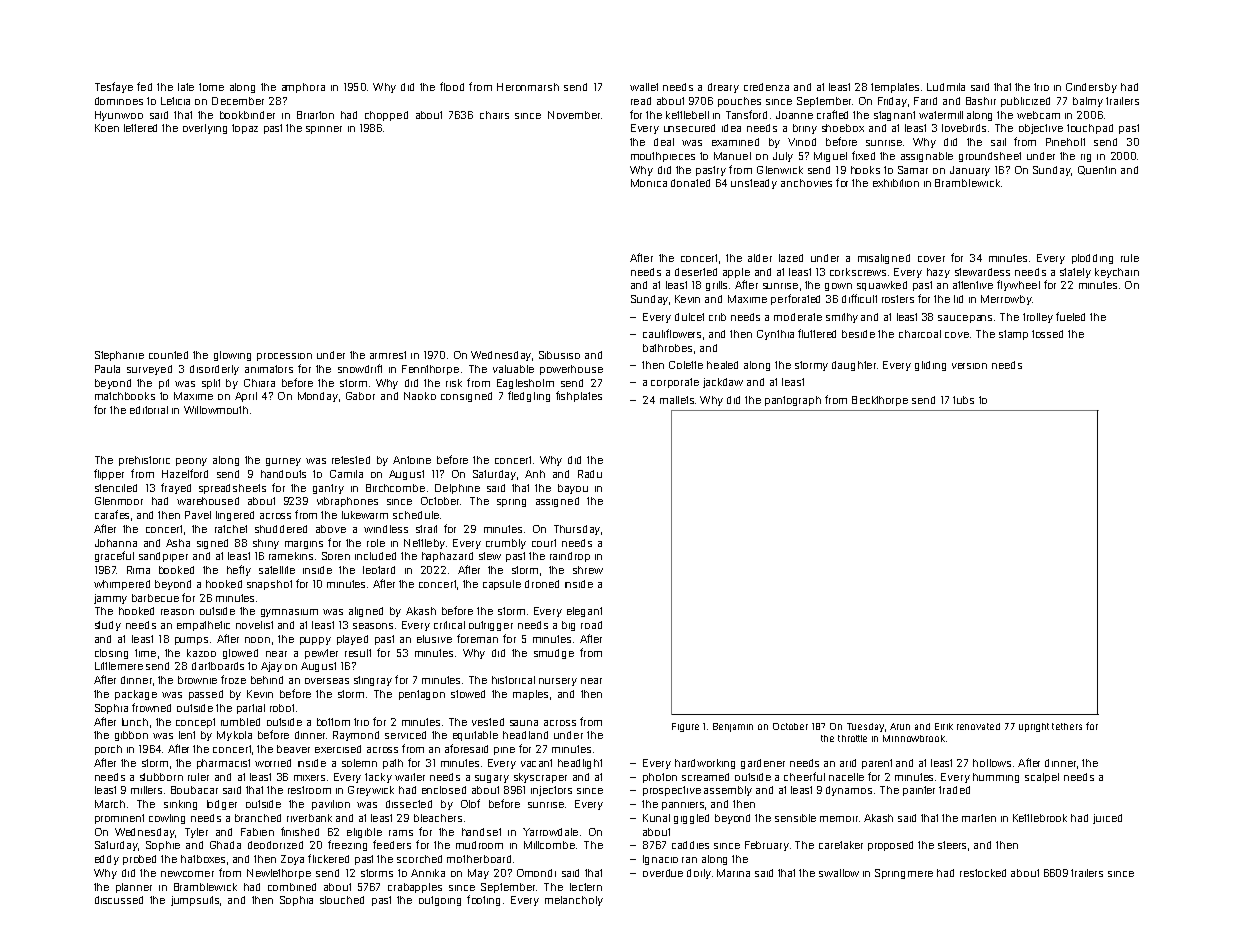 Image resolution: width=1233 pixels, height=952 pixels. I want to click on wallet, so click(644, 87).
